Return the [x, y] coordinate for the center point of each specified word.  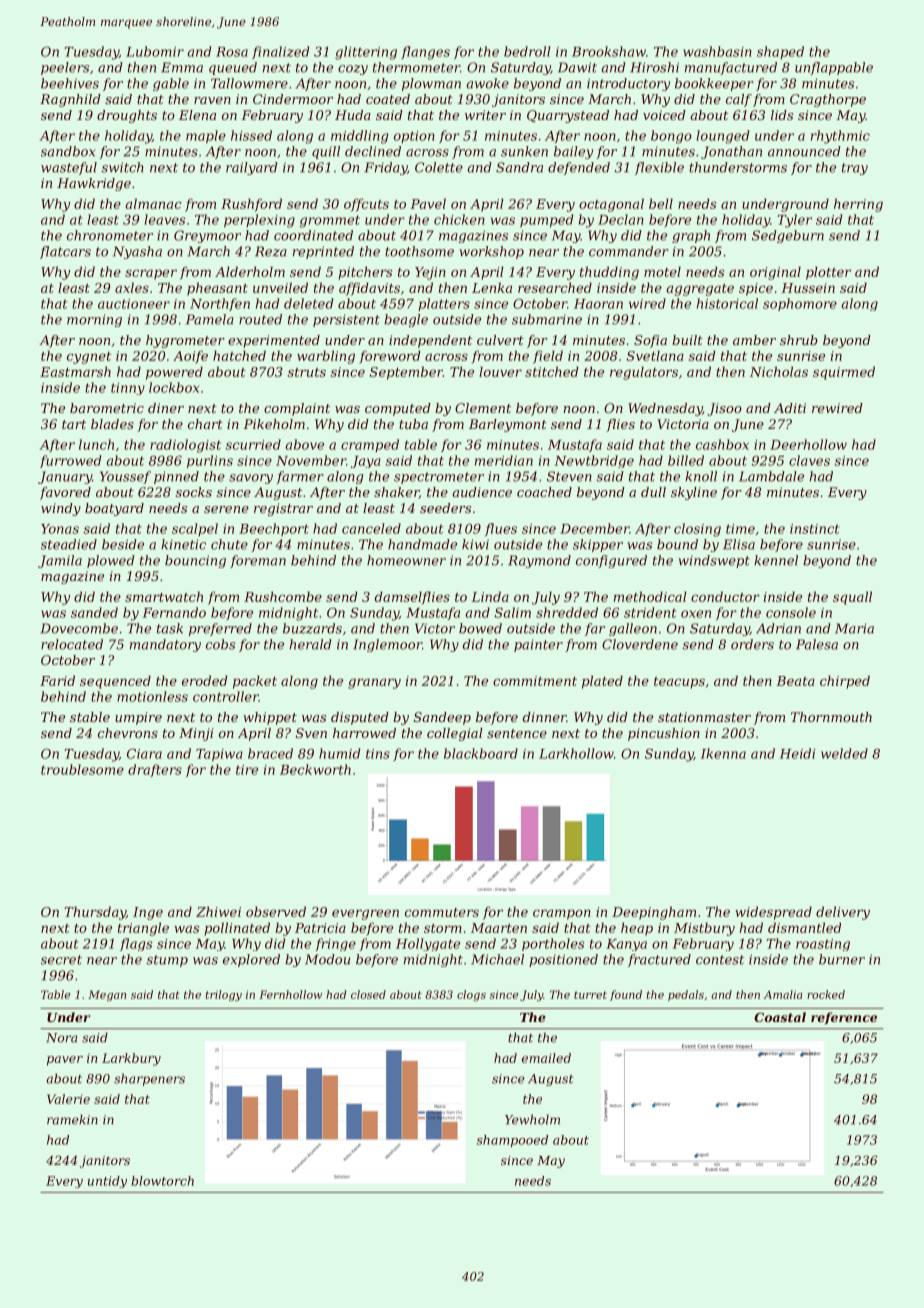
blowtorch [162, 1181]
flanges [425, 53]
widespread [773, 913]
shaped [780, 52]
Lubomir [155, 51]
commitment [535, 681]
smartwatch [164, 596]
